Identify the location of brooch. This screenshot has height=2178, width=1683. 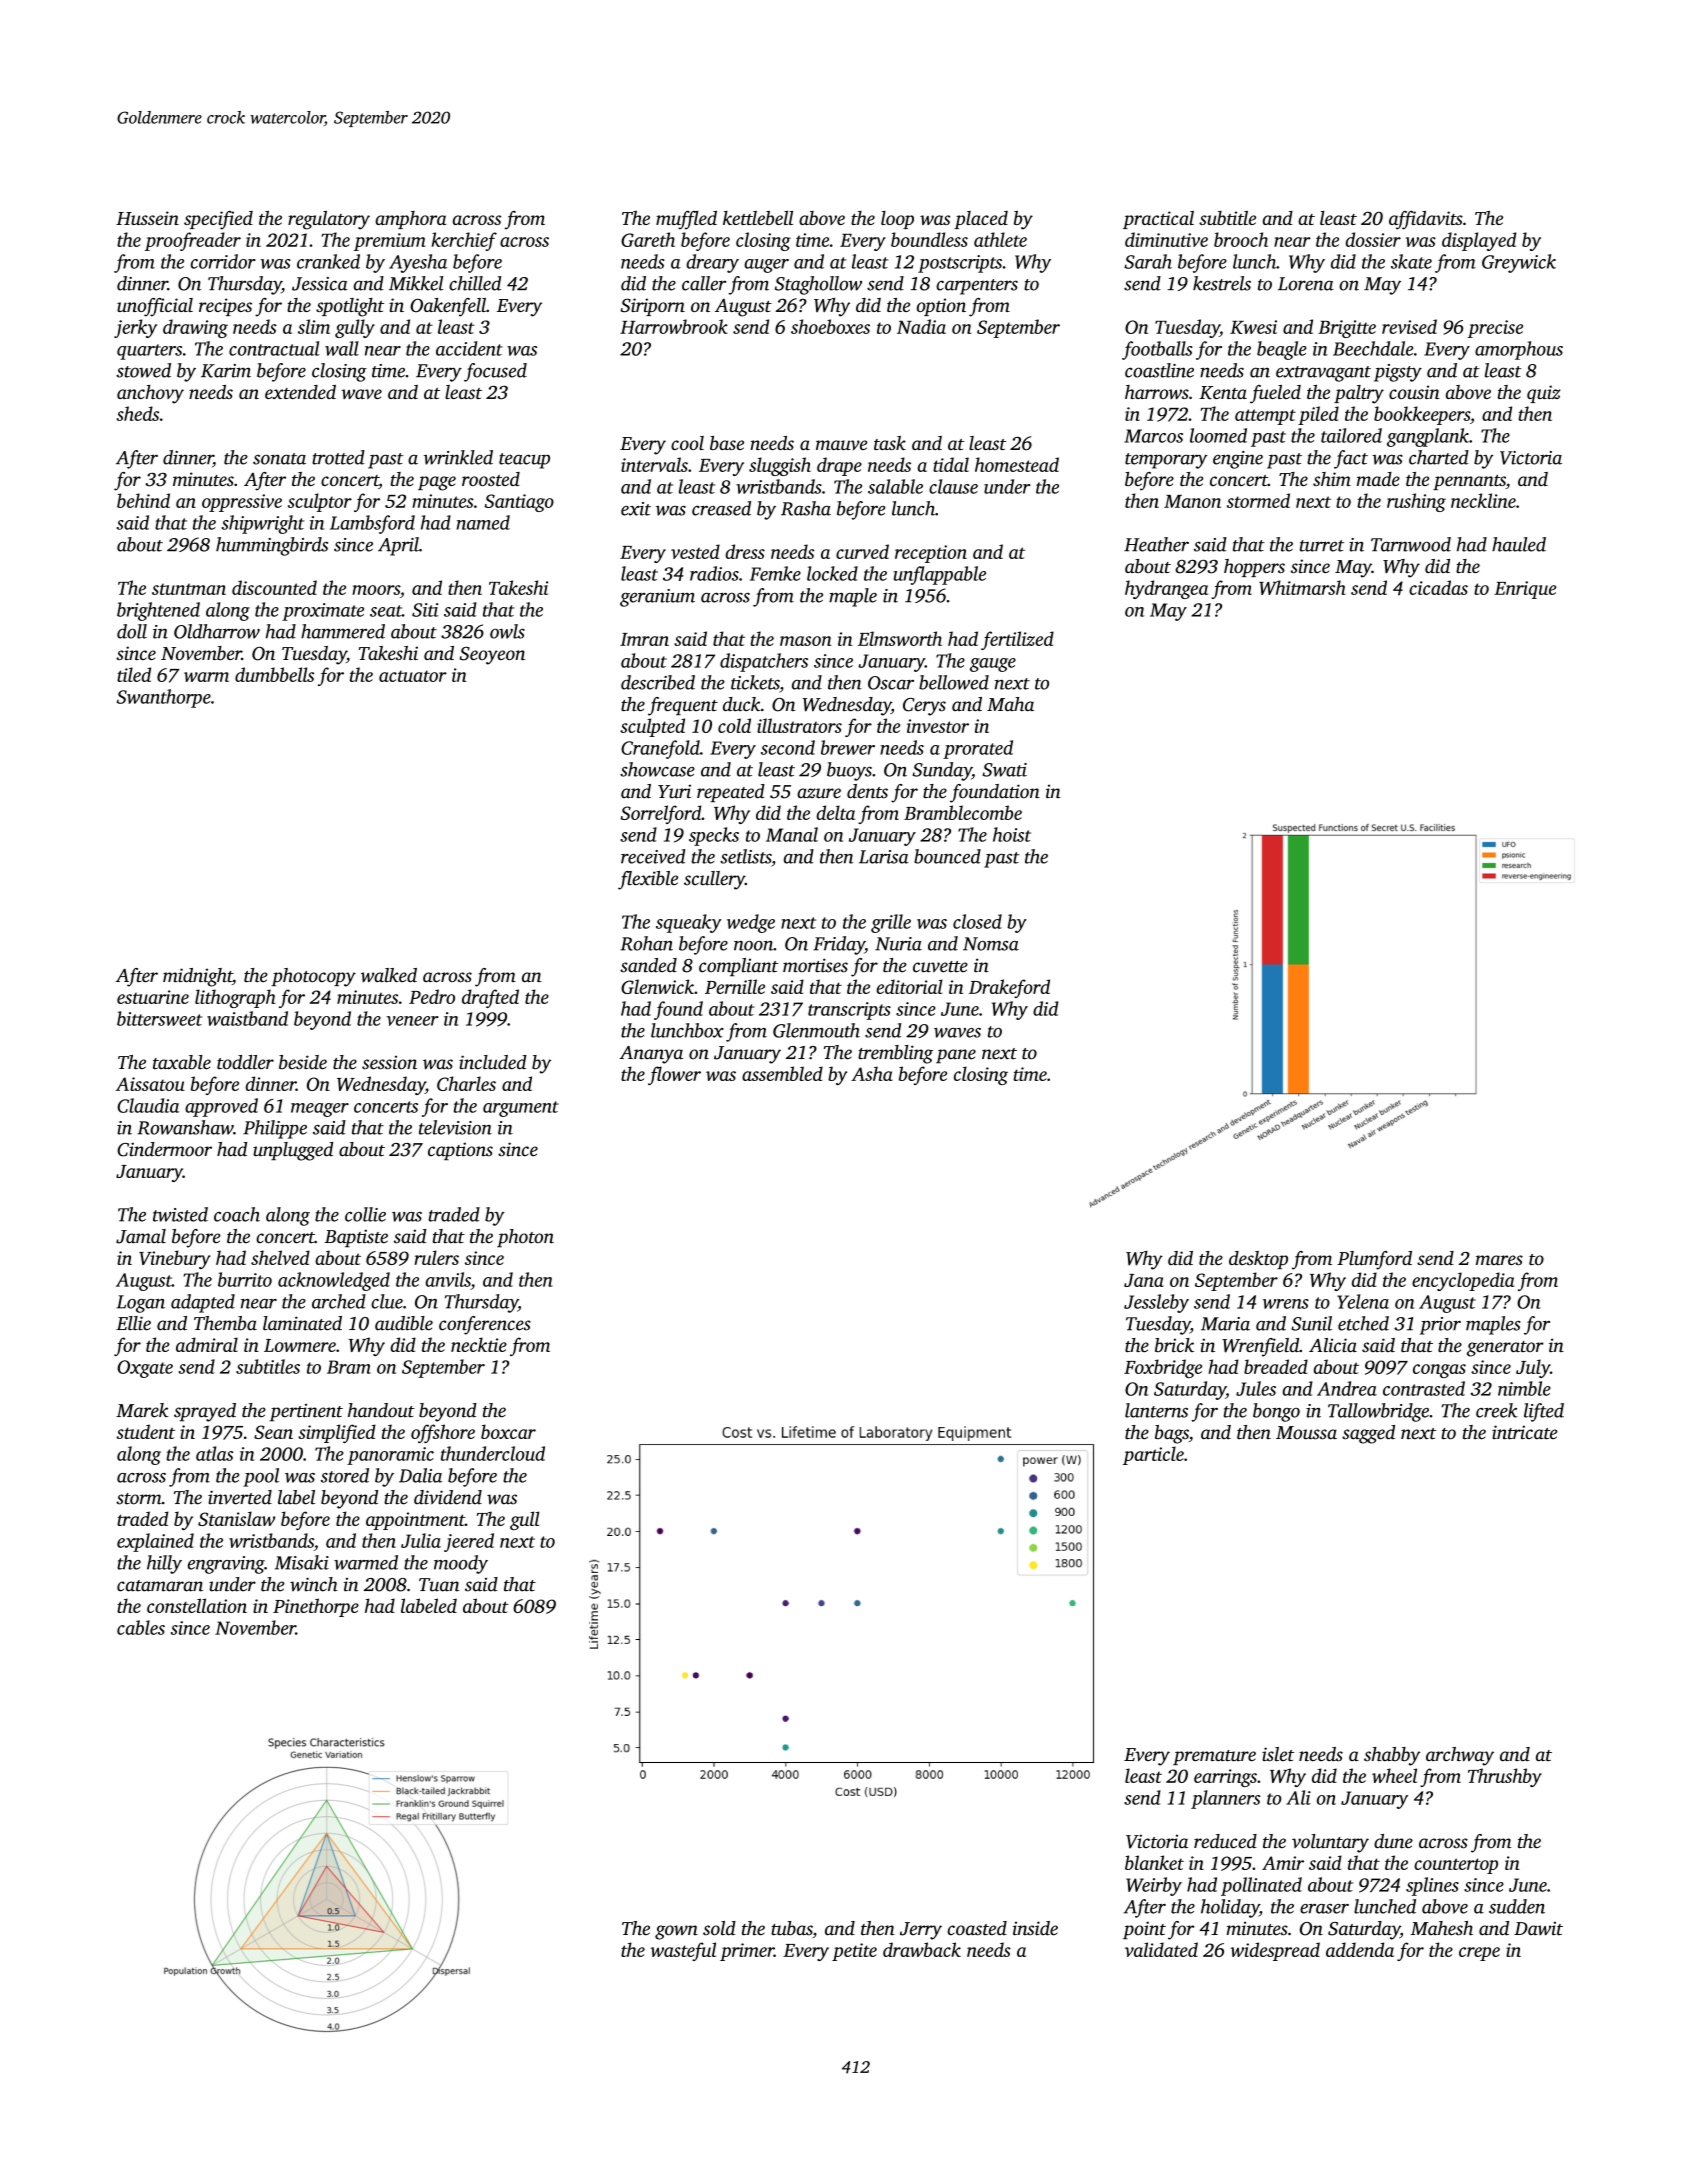
(1241, 239).
